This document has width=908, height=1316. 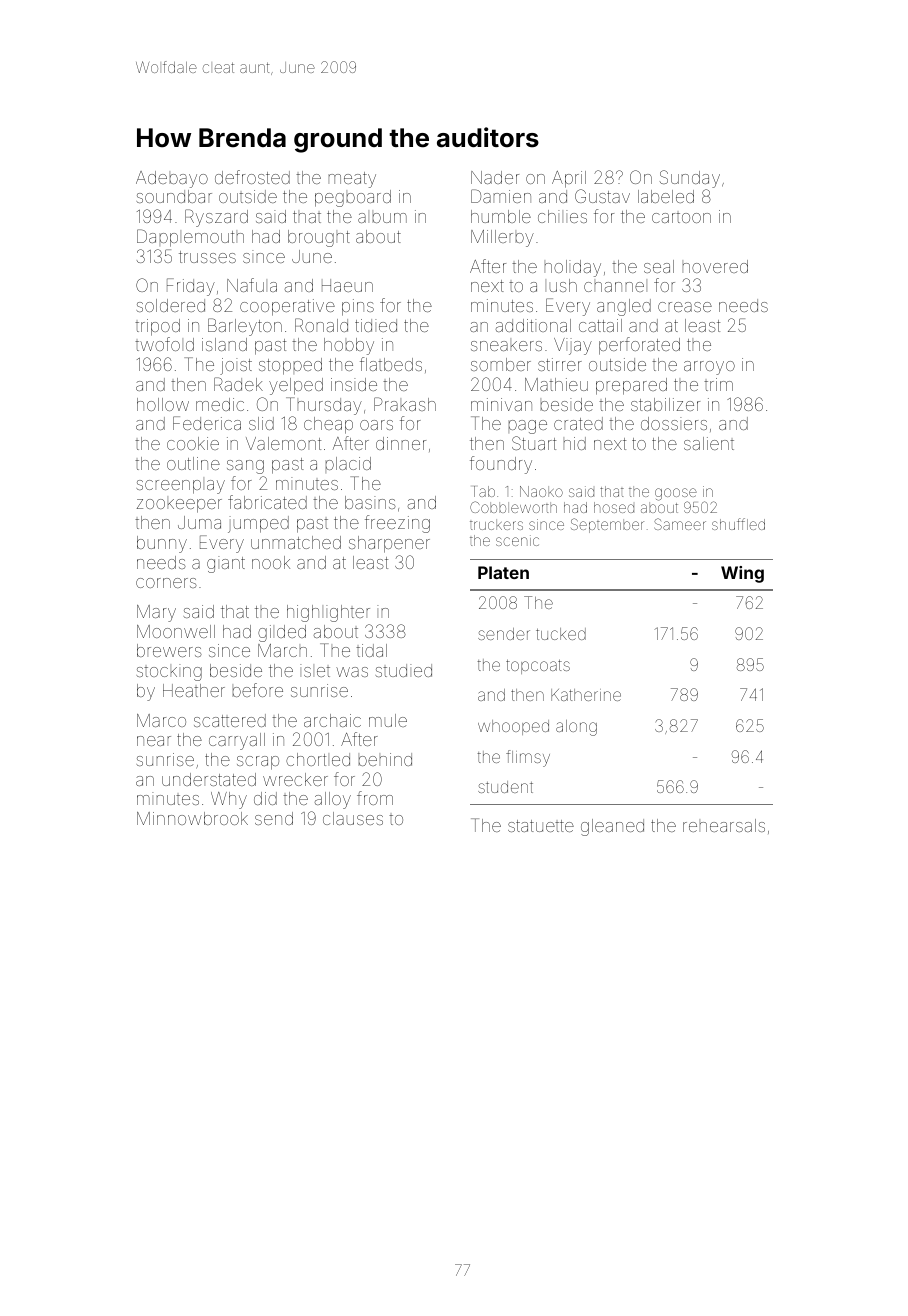 I want to click on prepared, so click(x=631, y=386).
